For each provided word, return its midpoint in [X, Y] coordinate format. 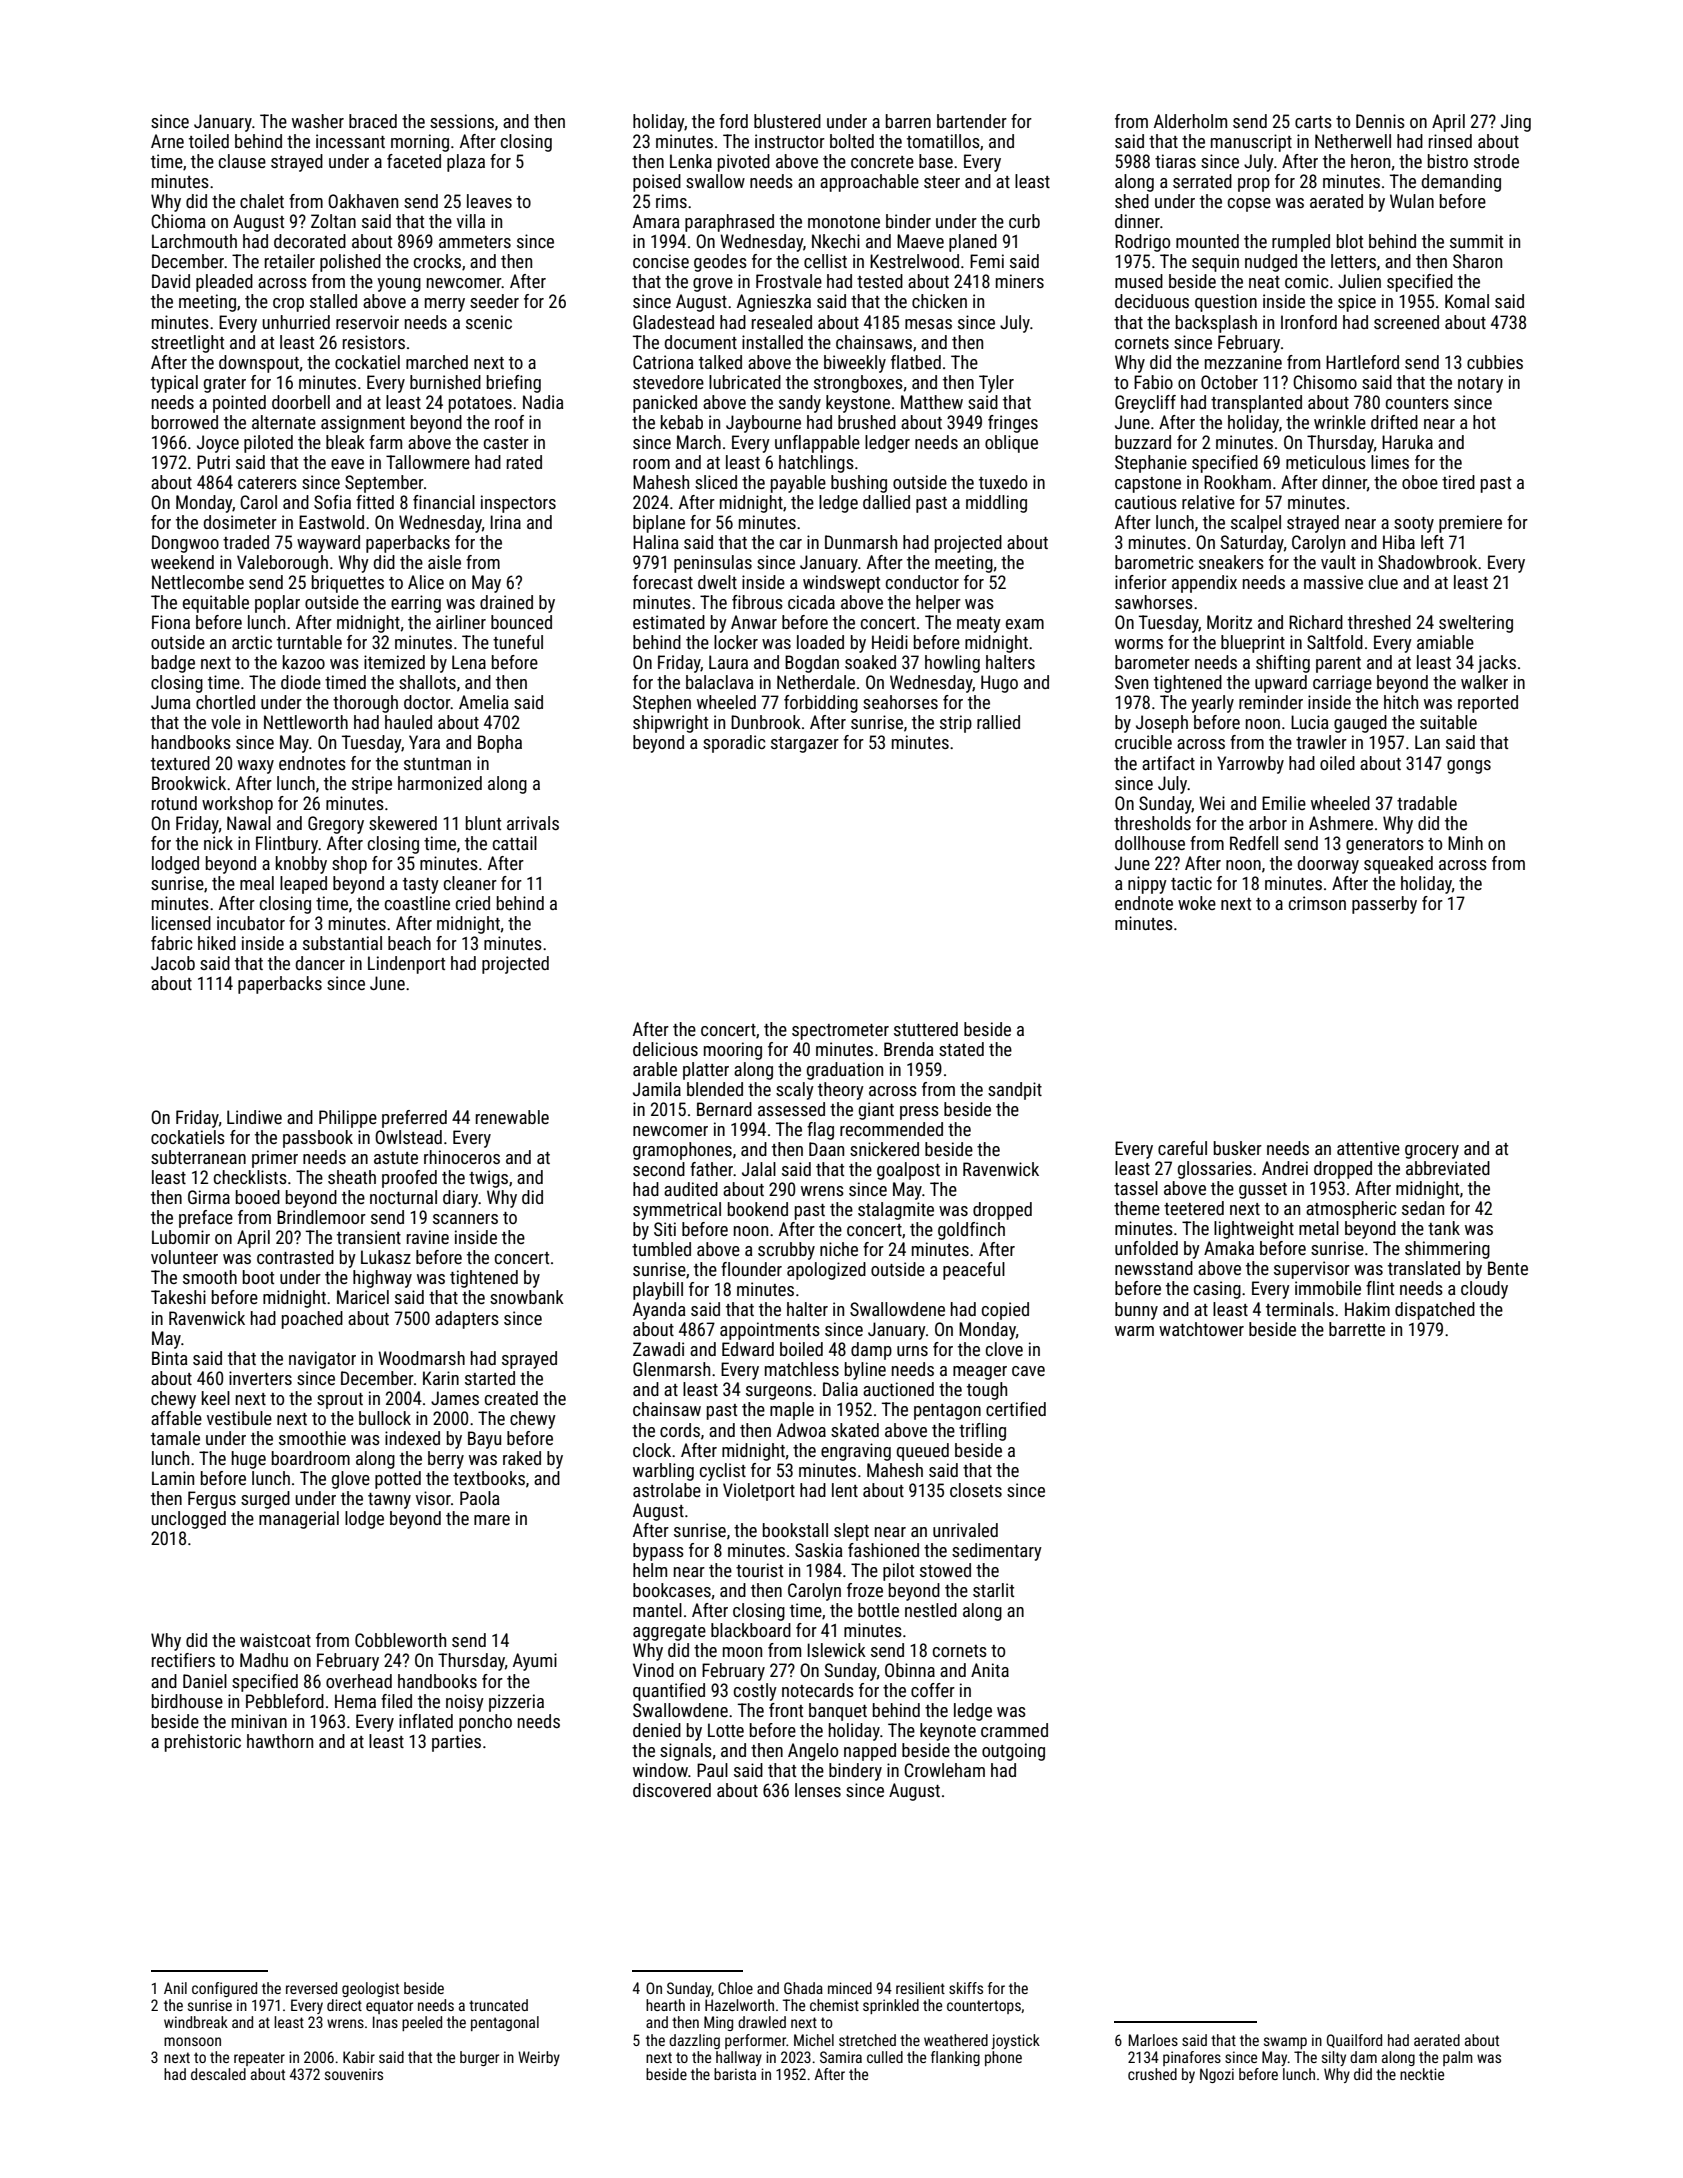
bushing [859, 484]
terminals [1300, 1309]
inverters [260, 1378]
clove [1004, 1349]
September [384, 484]
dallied [886, 502]
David [171, 281]
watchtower [1201, 1329]
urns [912, 1351]
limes [1390, 462]
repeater [259, 2059]
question [1226, 303]
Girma [209, 1197]
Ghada [803, 1988]
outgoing [1013, 1752]
